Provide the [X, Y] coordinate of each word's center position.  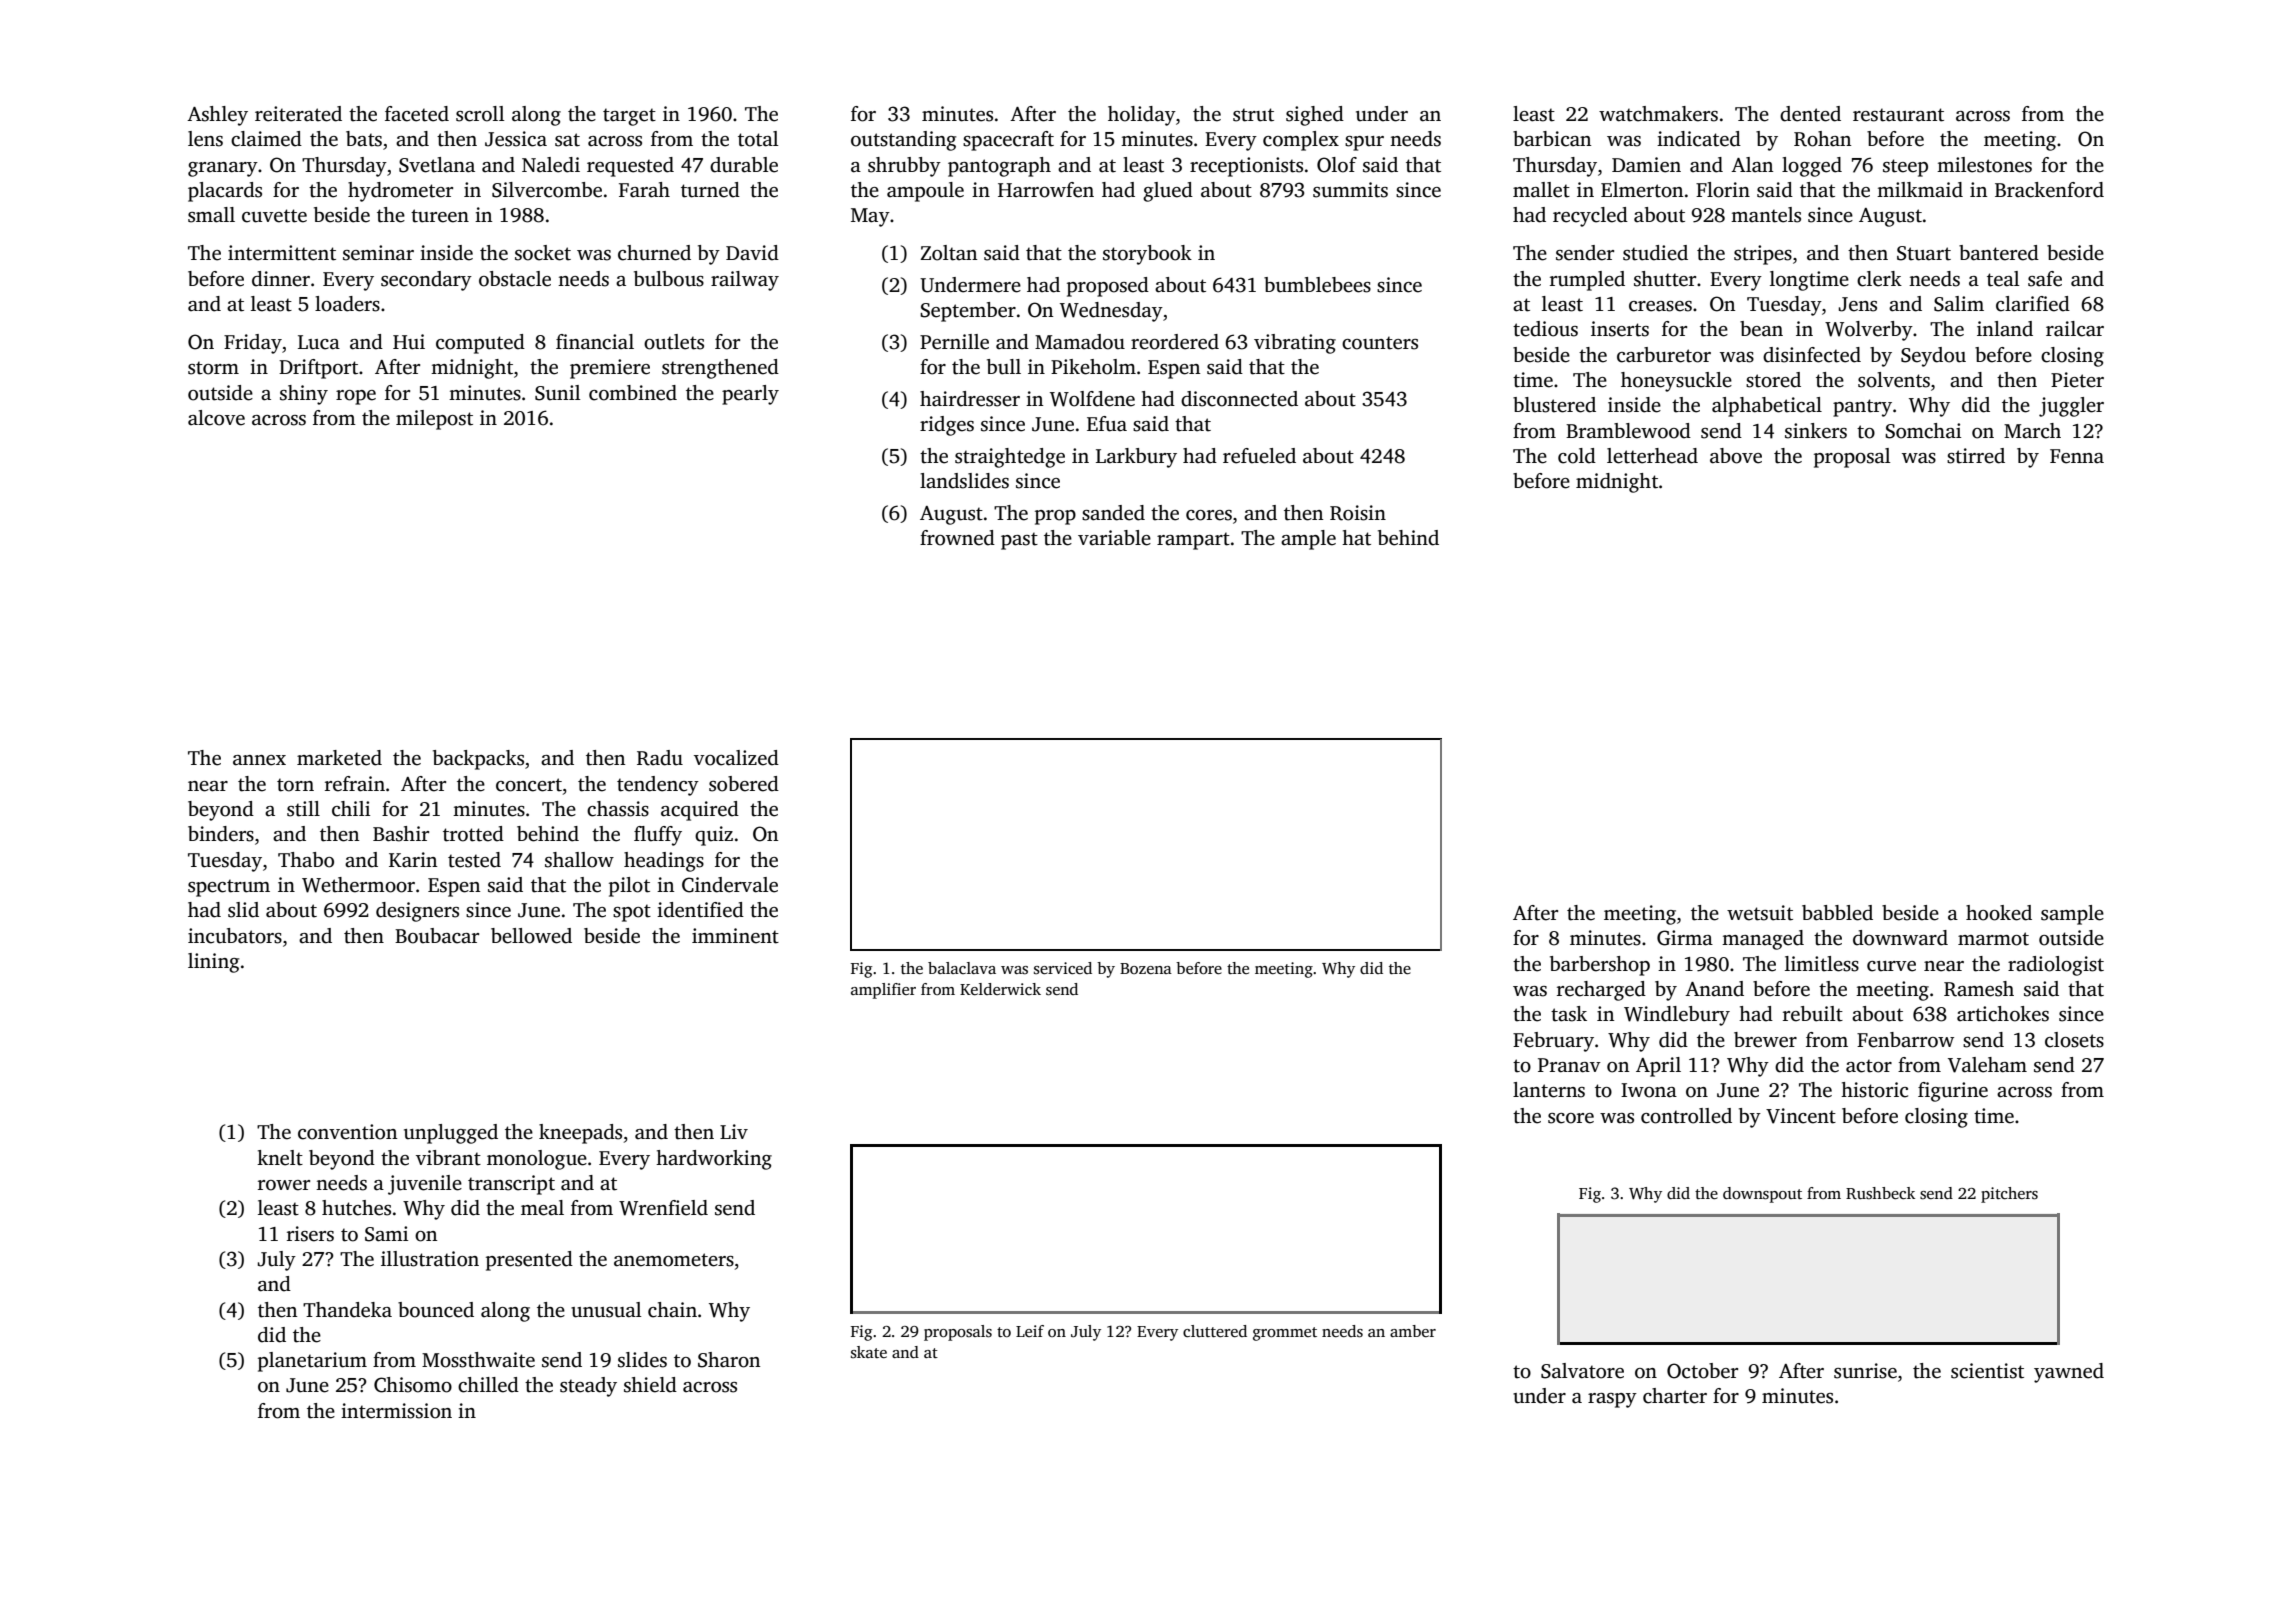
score [1571, 1118]
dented [1810, 114]
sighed [1315, 116]
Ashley [217, 116]
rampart [1193, 541]
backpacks [478, 760]
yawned [2069, 1373]
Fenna [2077, 456]
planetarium [312, 1362]
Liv [734, 1131]
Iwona [1649, 1090]
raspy [1612, 1400]
